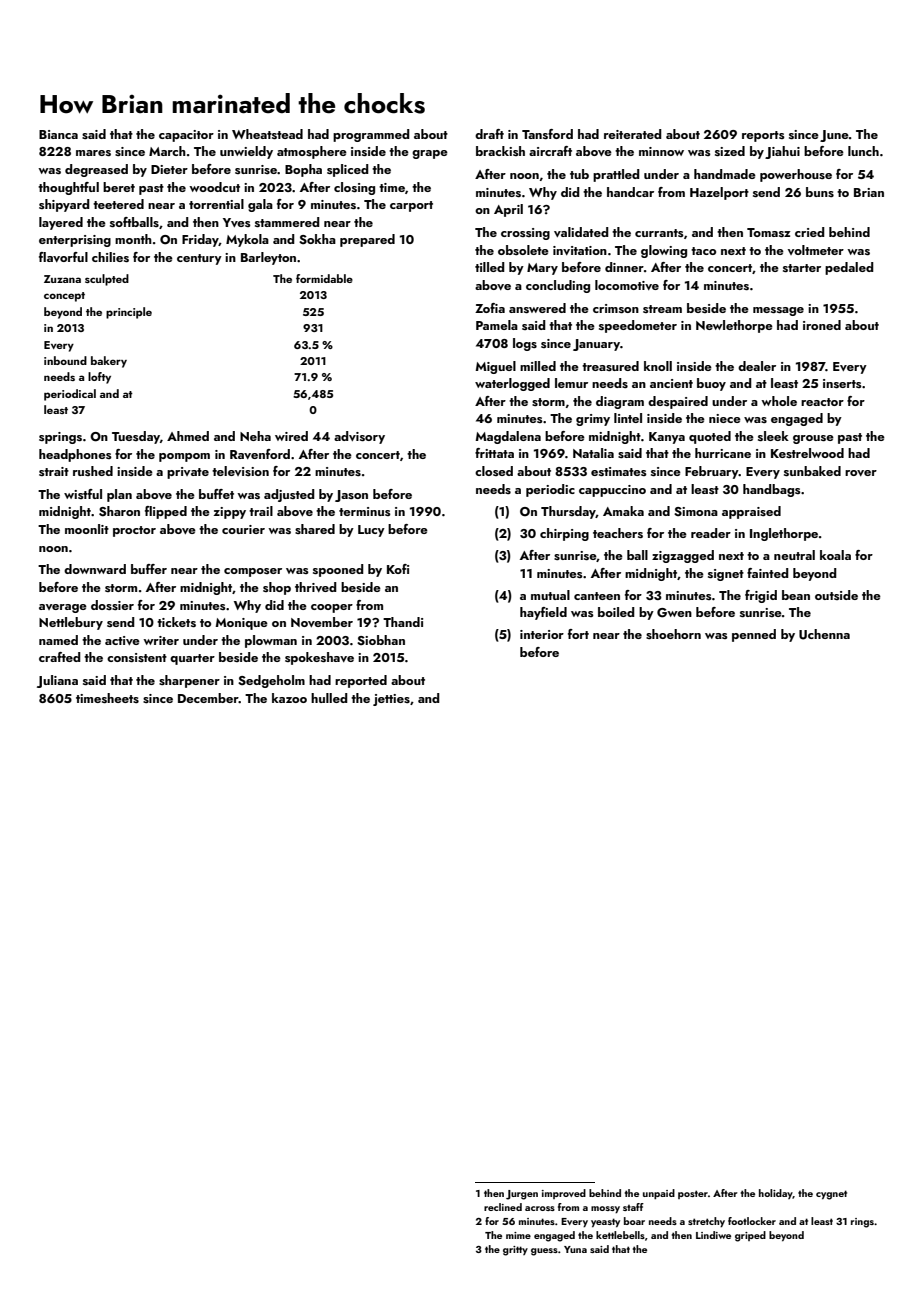  Describe the element at coordinates (129, 313) in the document. I see `principle` at that location.
